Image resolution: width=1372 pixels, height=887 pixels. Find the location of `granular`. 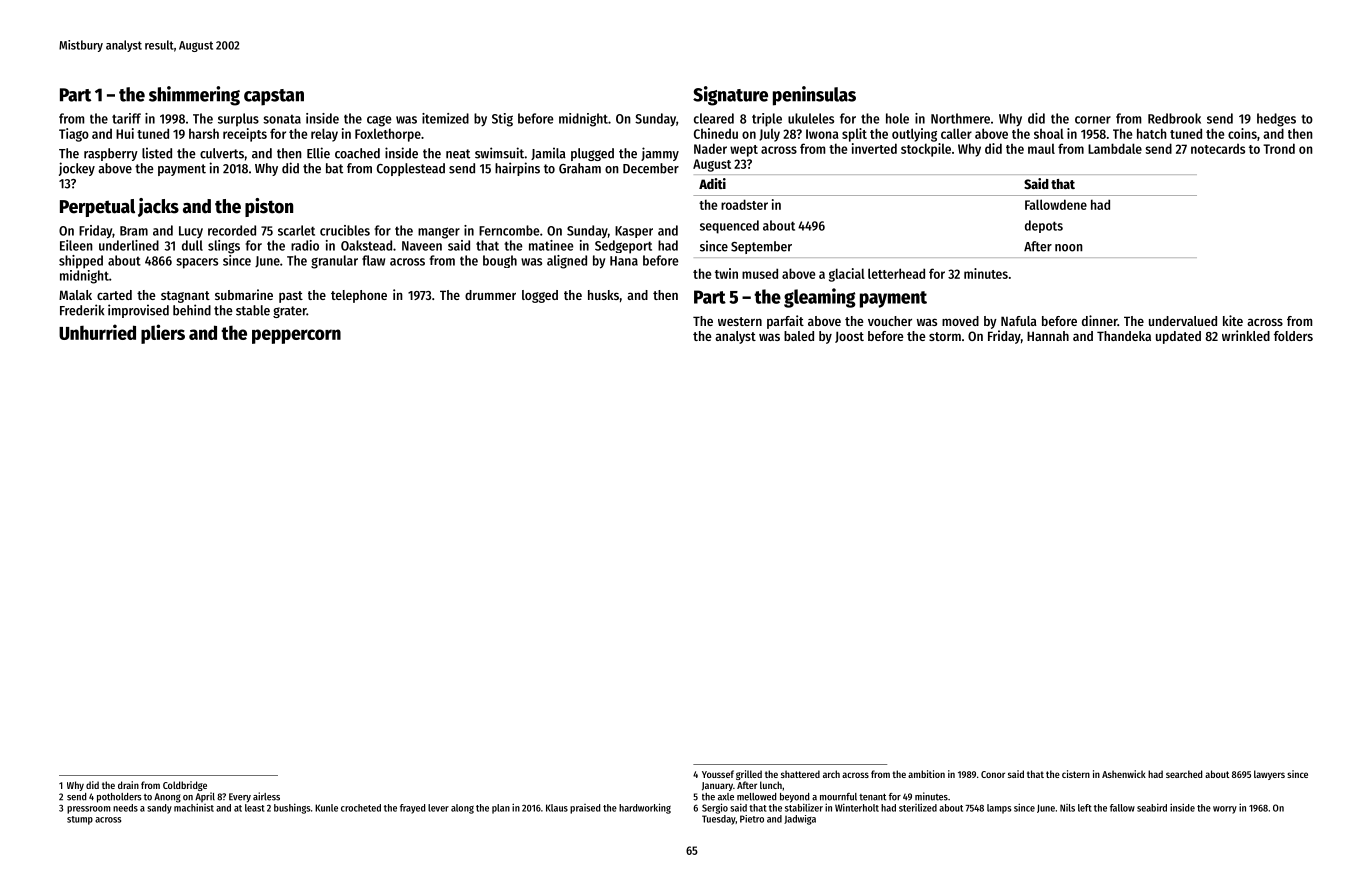

granular is located at coordinates (334, 262).
